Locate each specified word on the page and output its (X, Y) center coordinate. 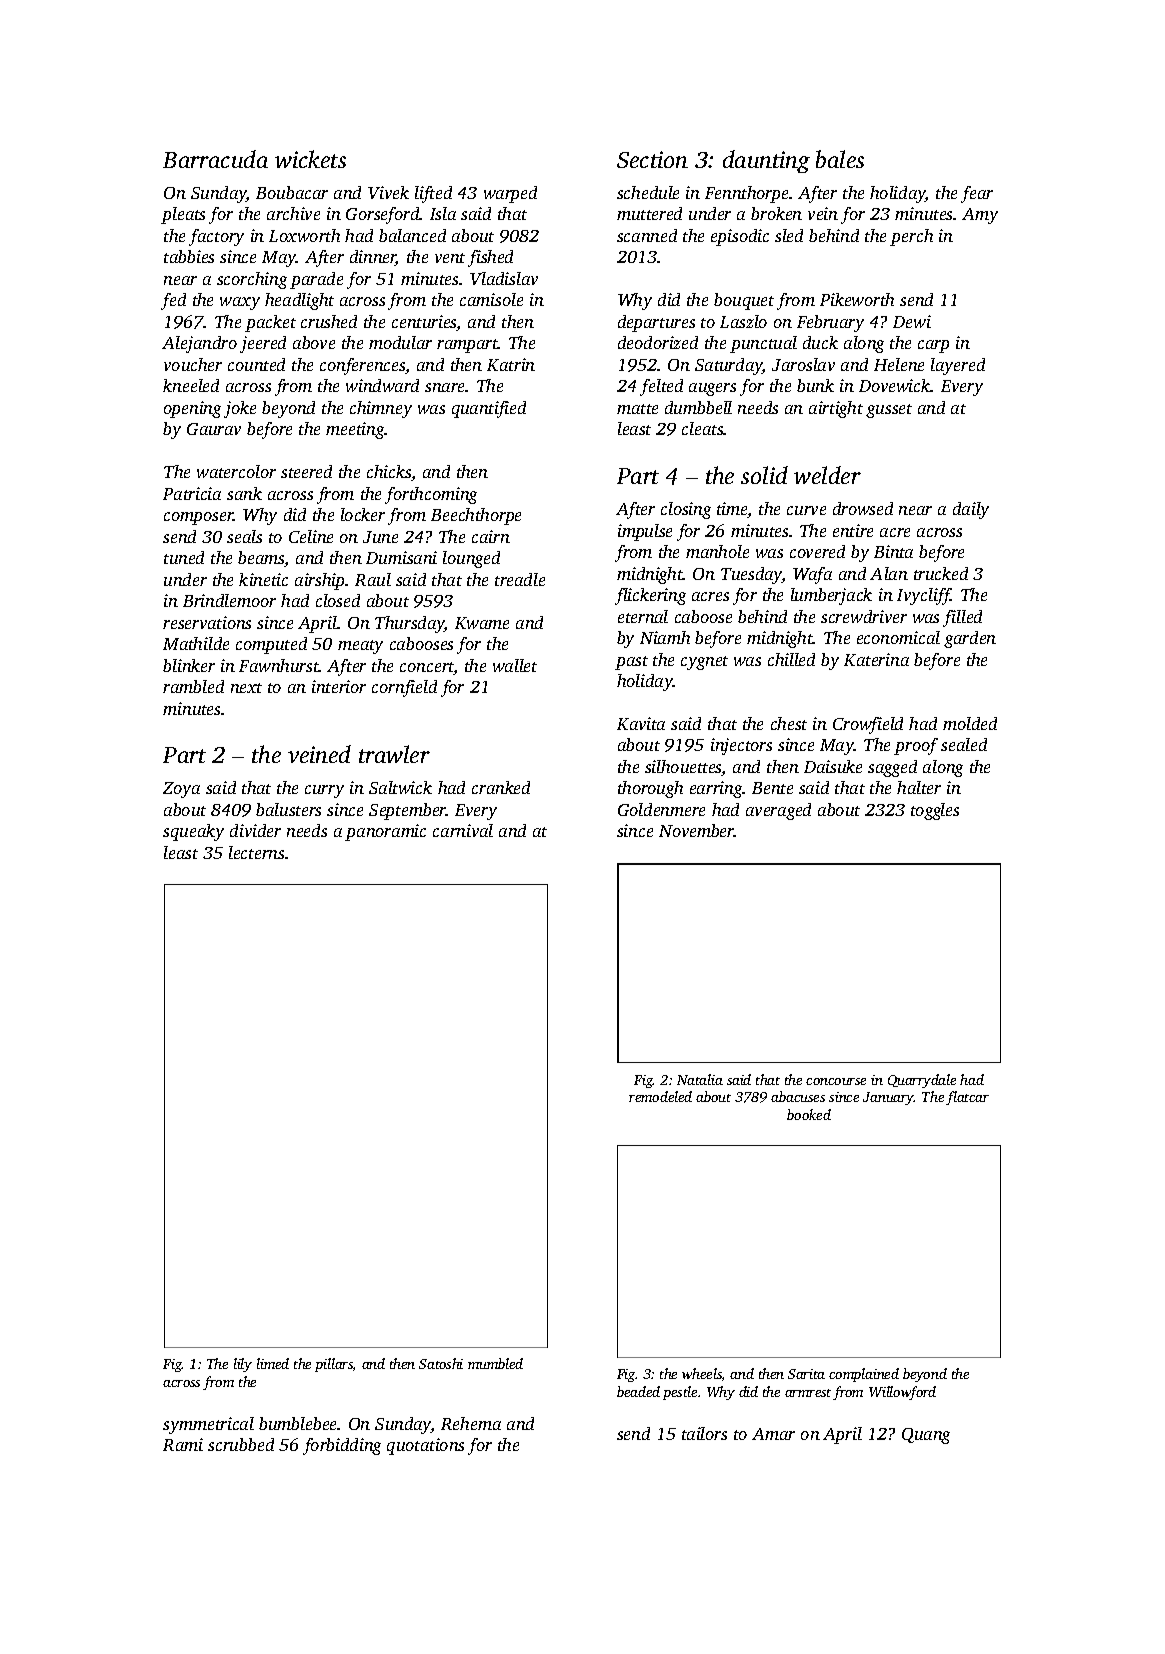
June (380, 537)
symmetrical (208, 1425)
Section (652, 159)
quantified (489, 409)
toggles (935, 811)
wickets (310, 159)
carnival (463, 830)
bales (840, 159)
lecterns (256, 852)
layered (958, 366)
